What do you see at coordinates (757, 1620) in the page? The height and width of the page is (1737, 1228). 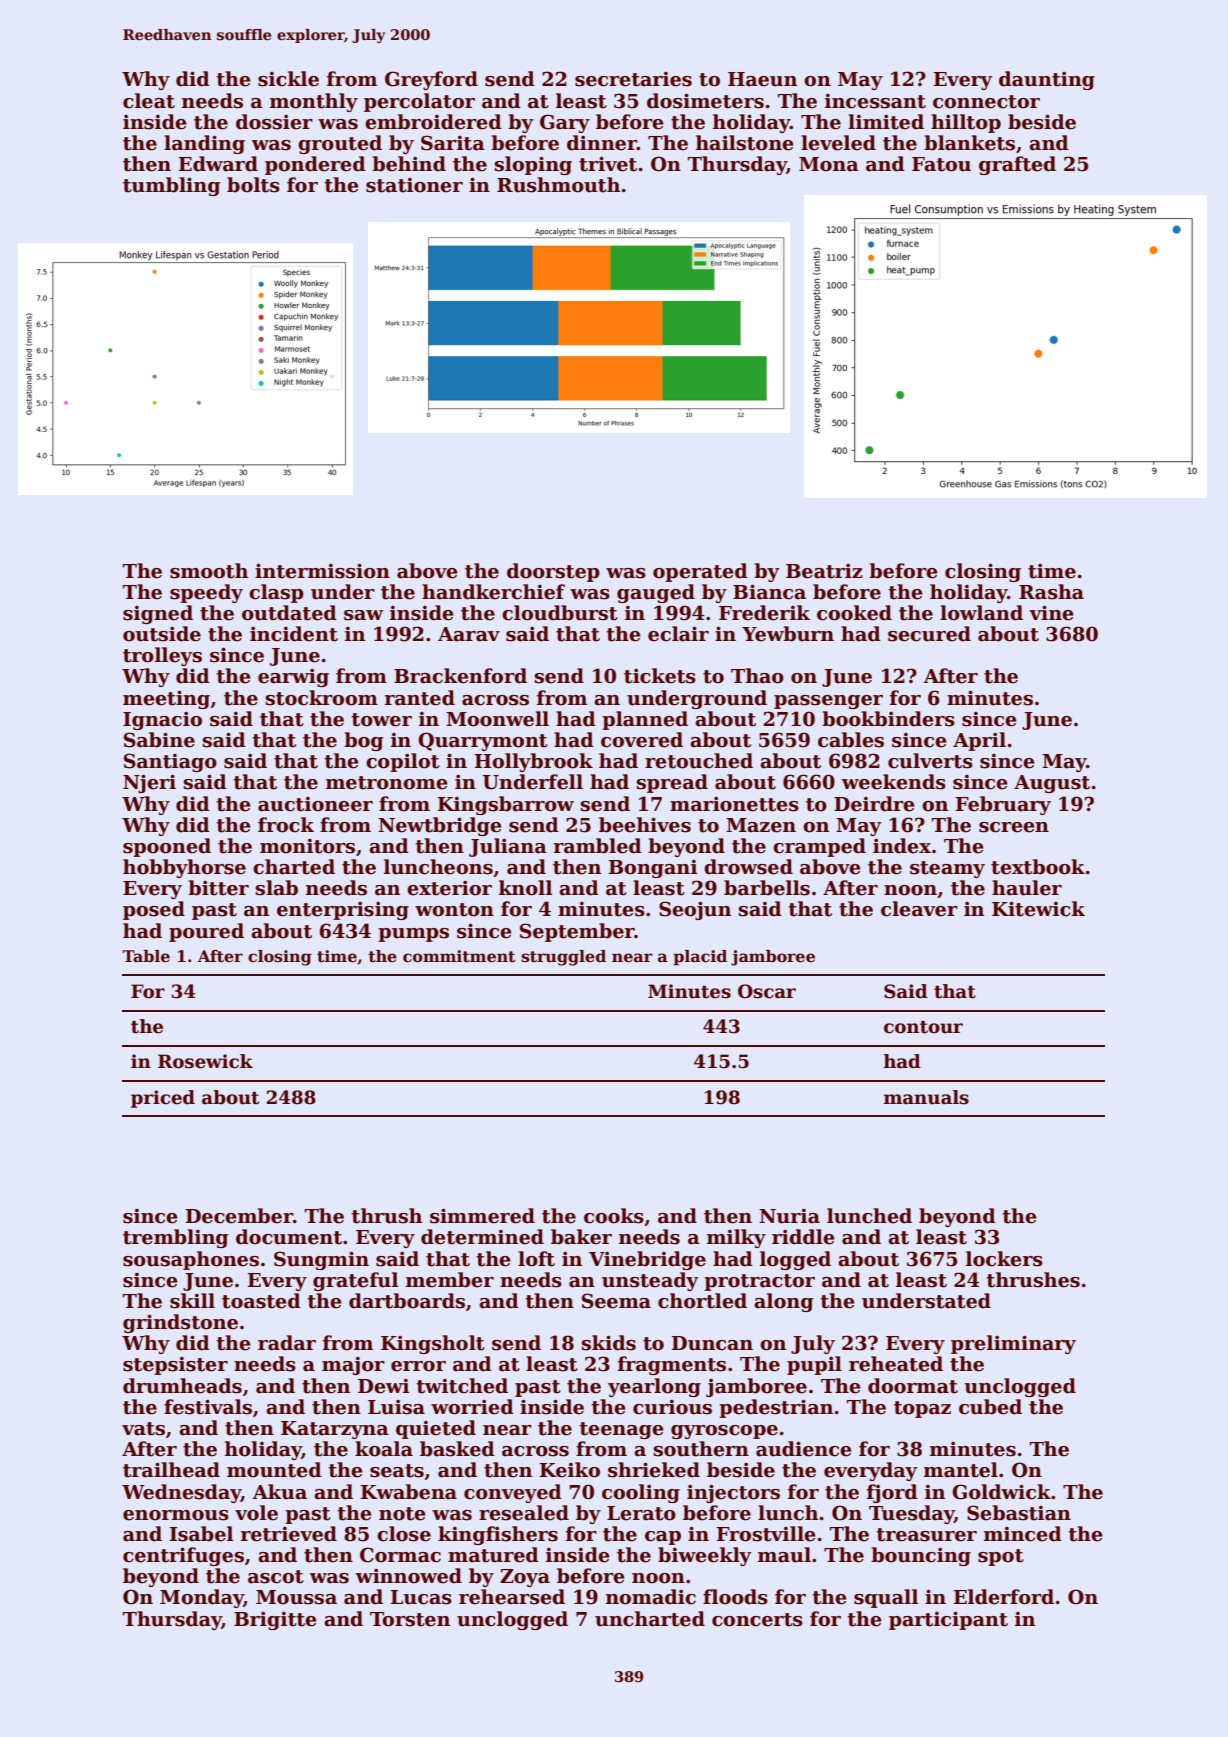 I see `concerts` at bounding box center [757, 1620].
